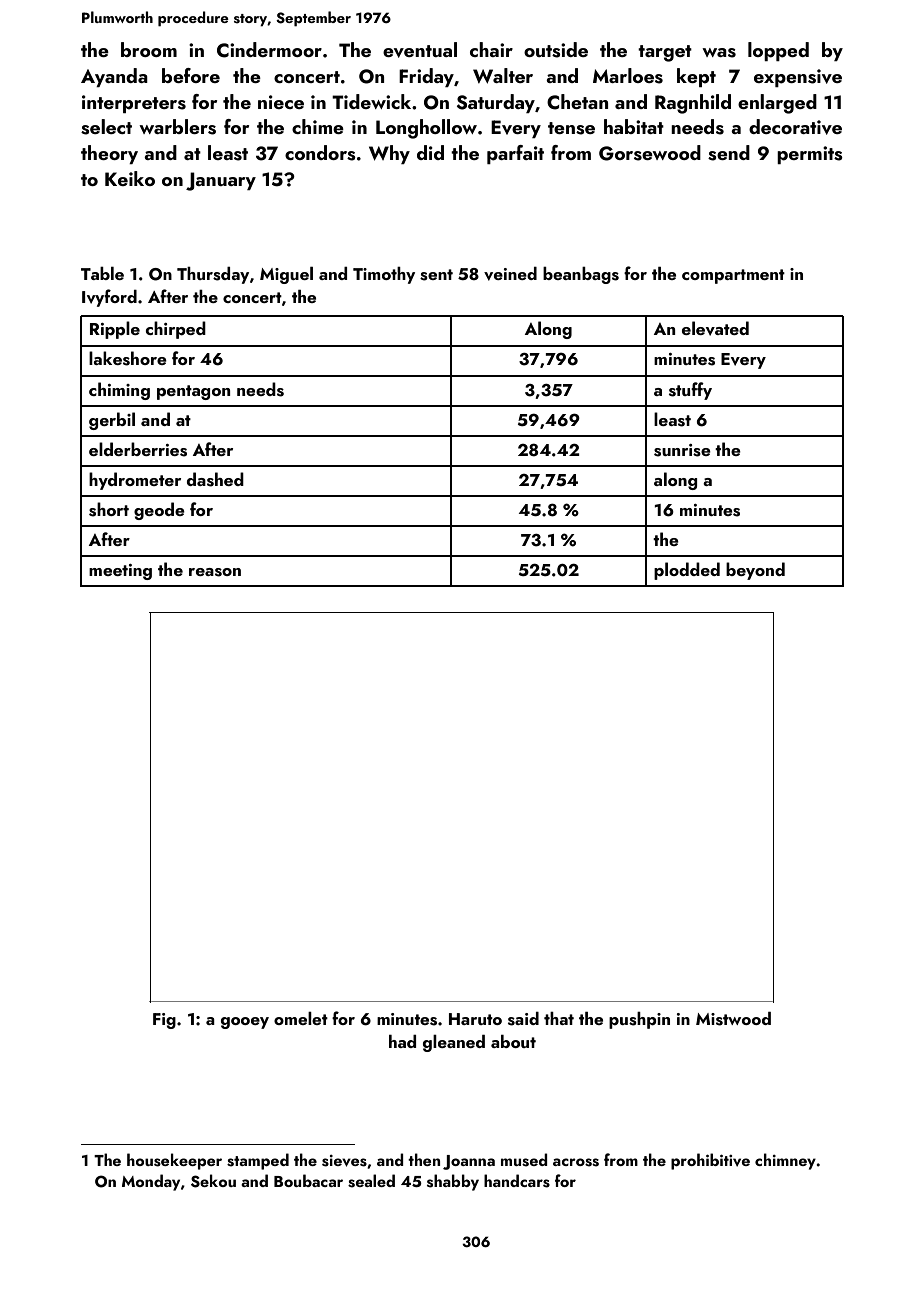 The width and height of the screenshot is (924, 1308). What do you see at coordinates (556, 50) in the screenshot?
I see `outside` at bounding box center [556, 50].
